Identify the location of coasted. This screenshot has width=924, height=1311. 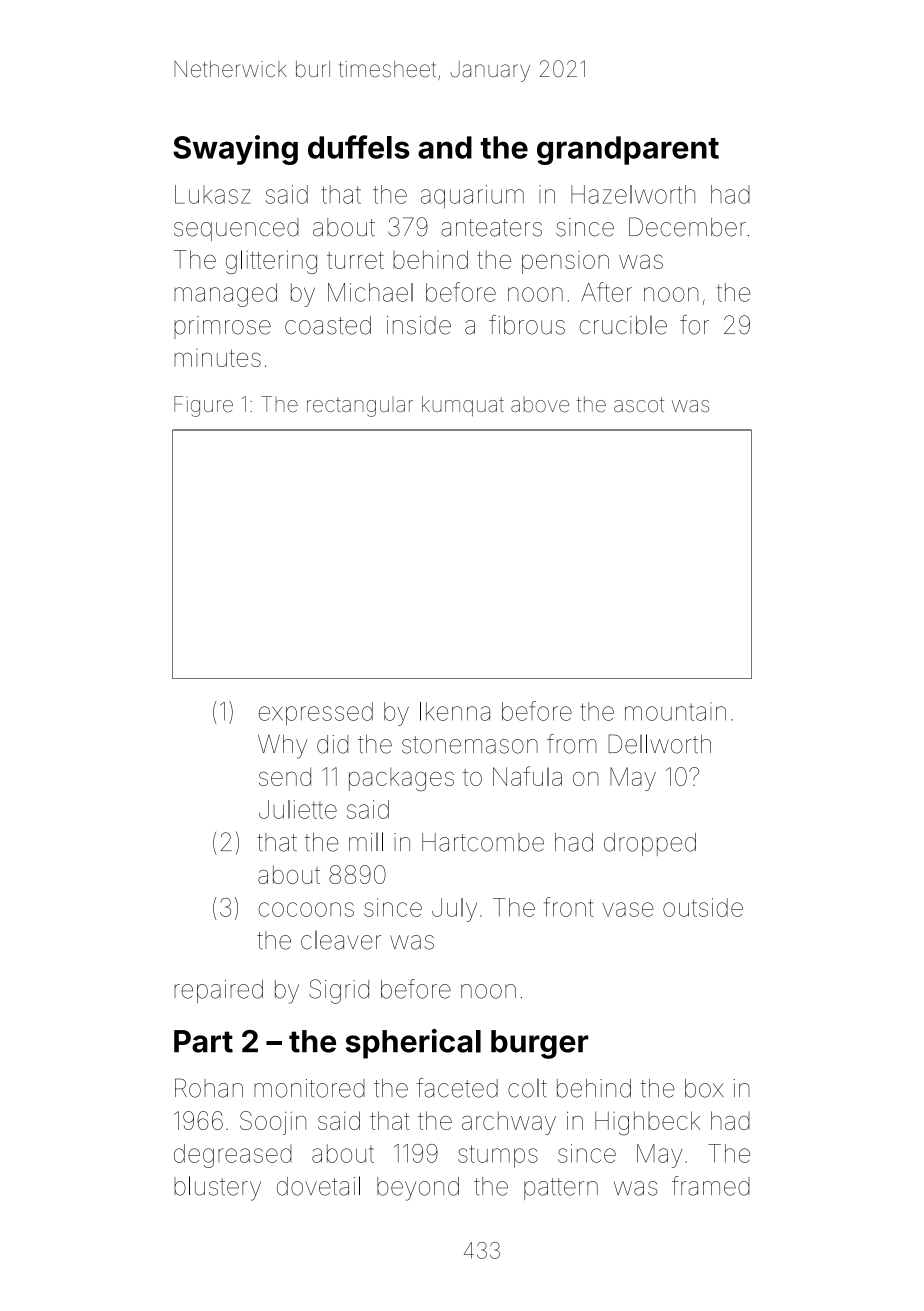
(328, 325).
